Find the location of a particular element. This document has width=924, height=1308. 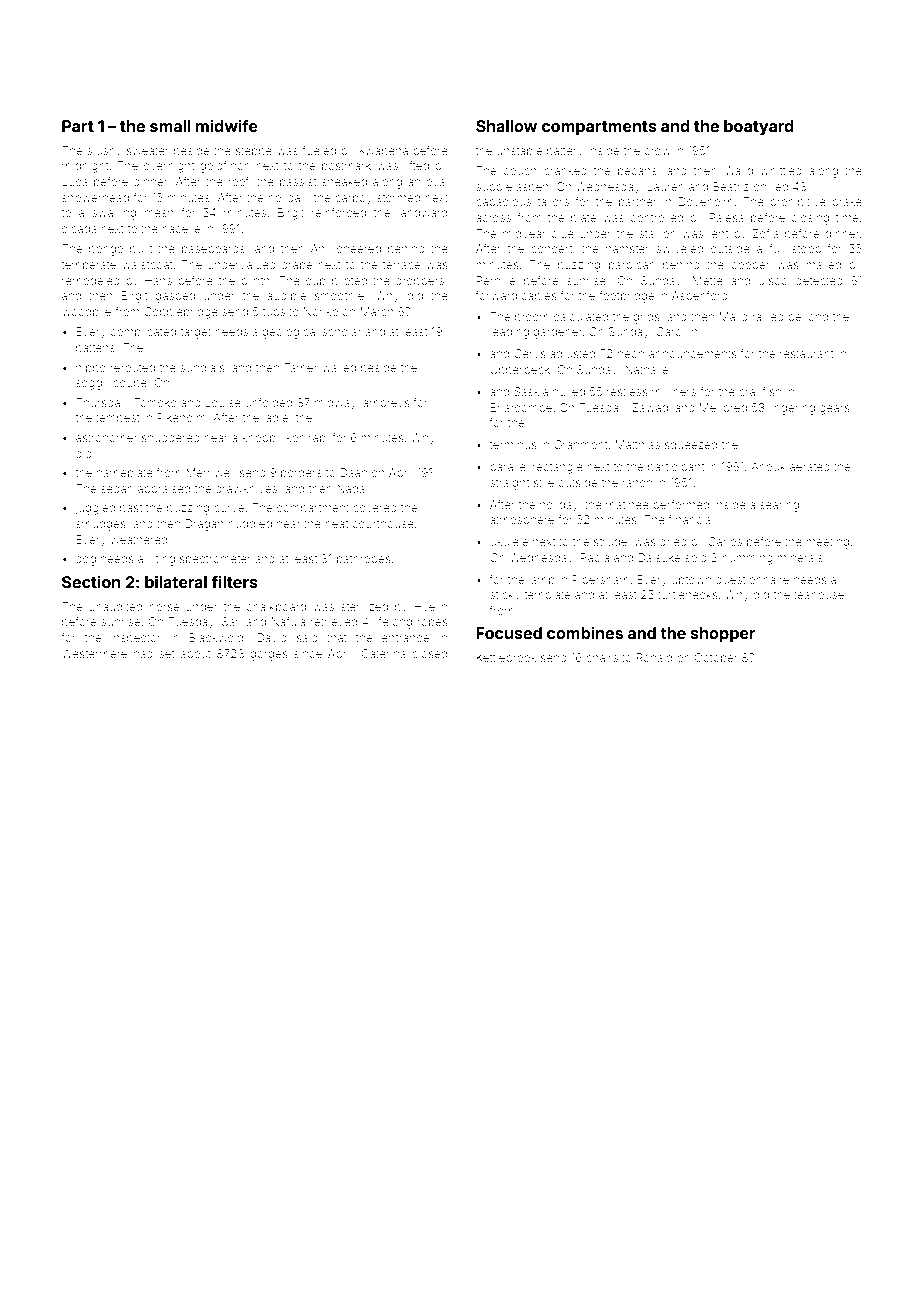

bilateral is located at coordinates (176, 581).
